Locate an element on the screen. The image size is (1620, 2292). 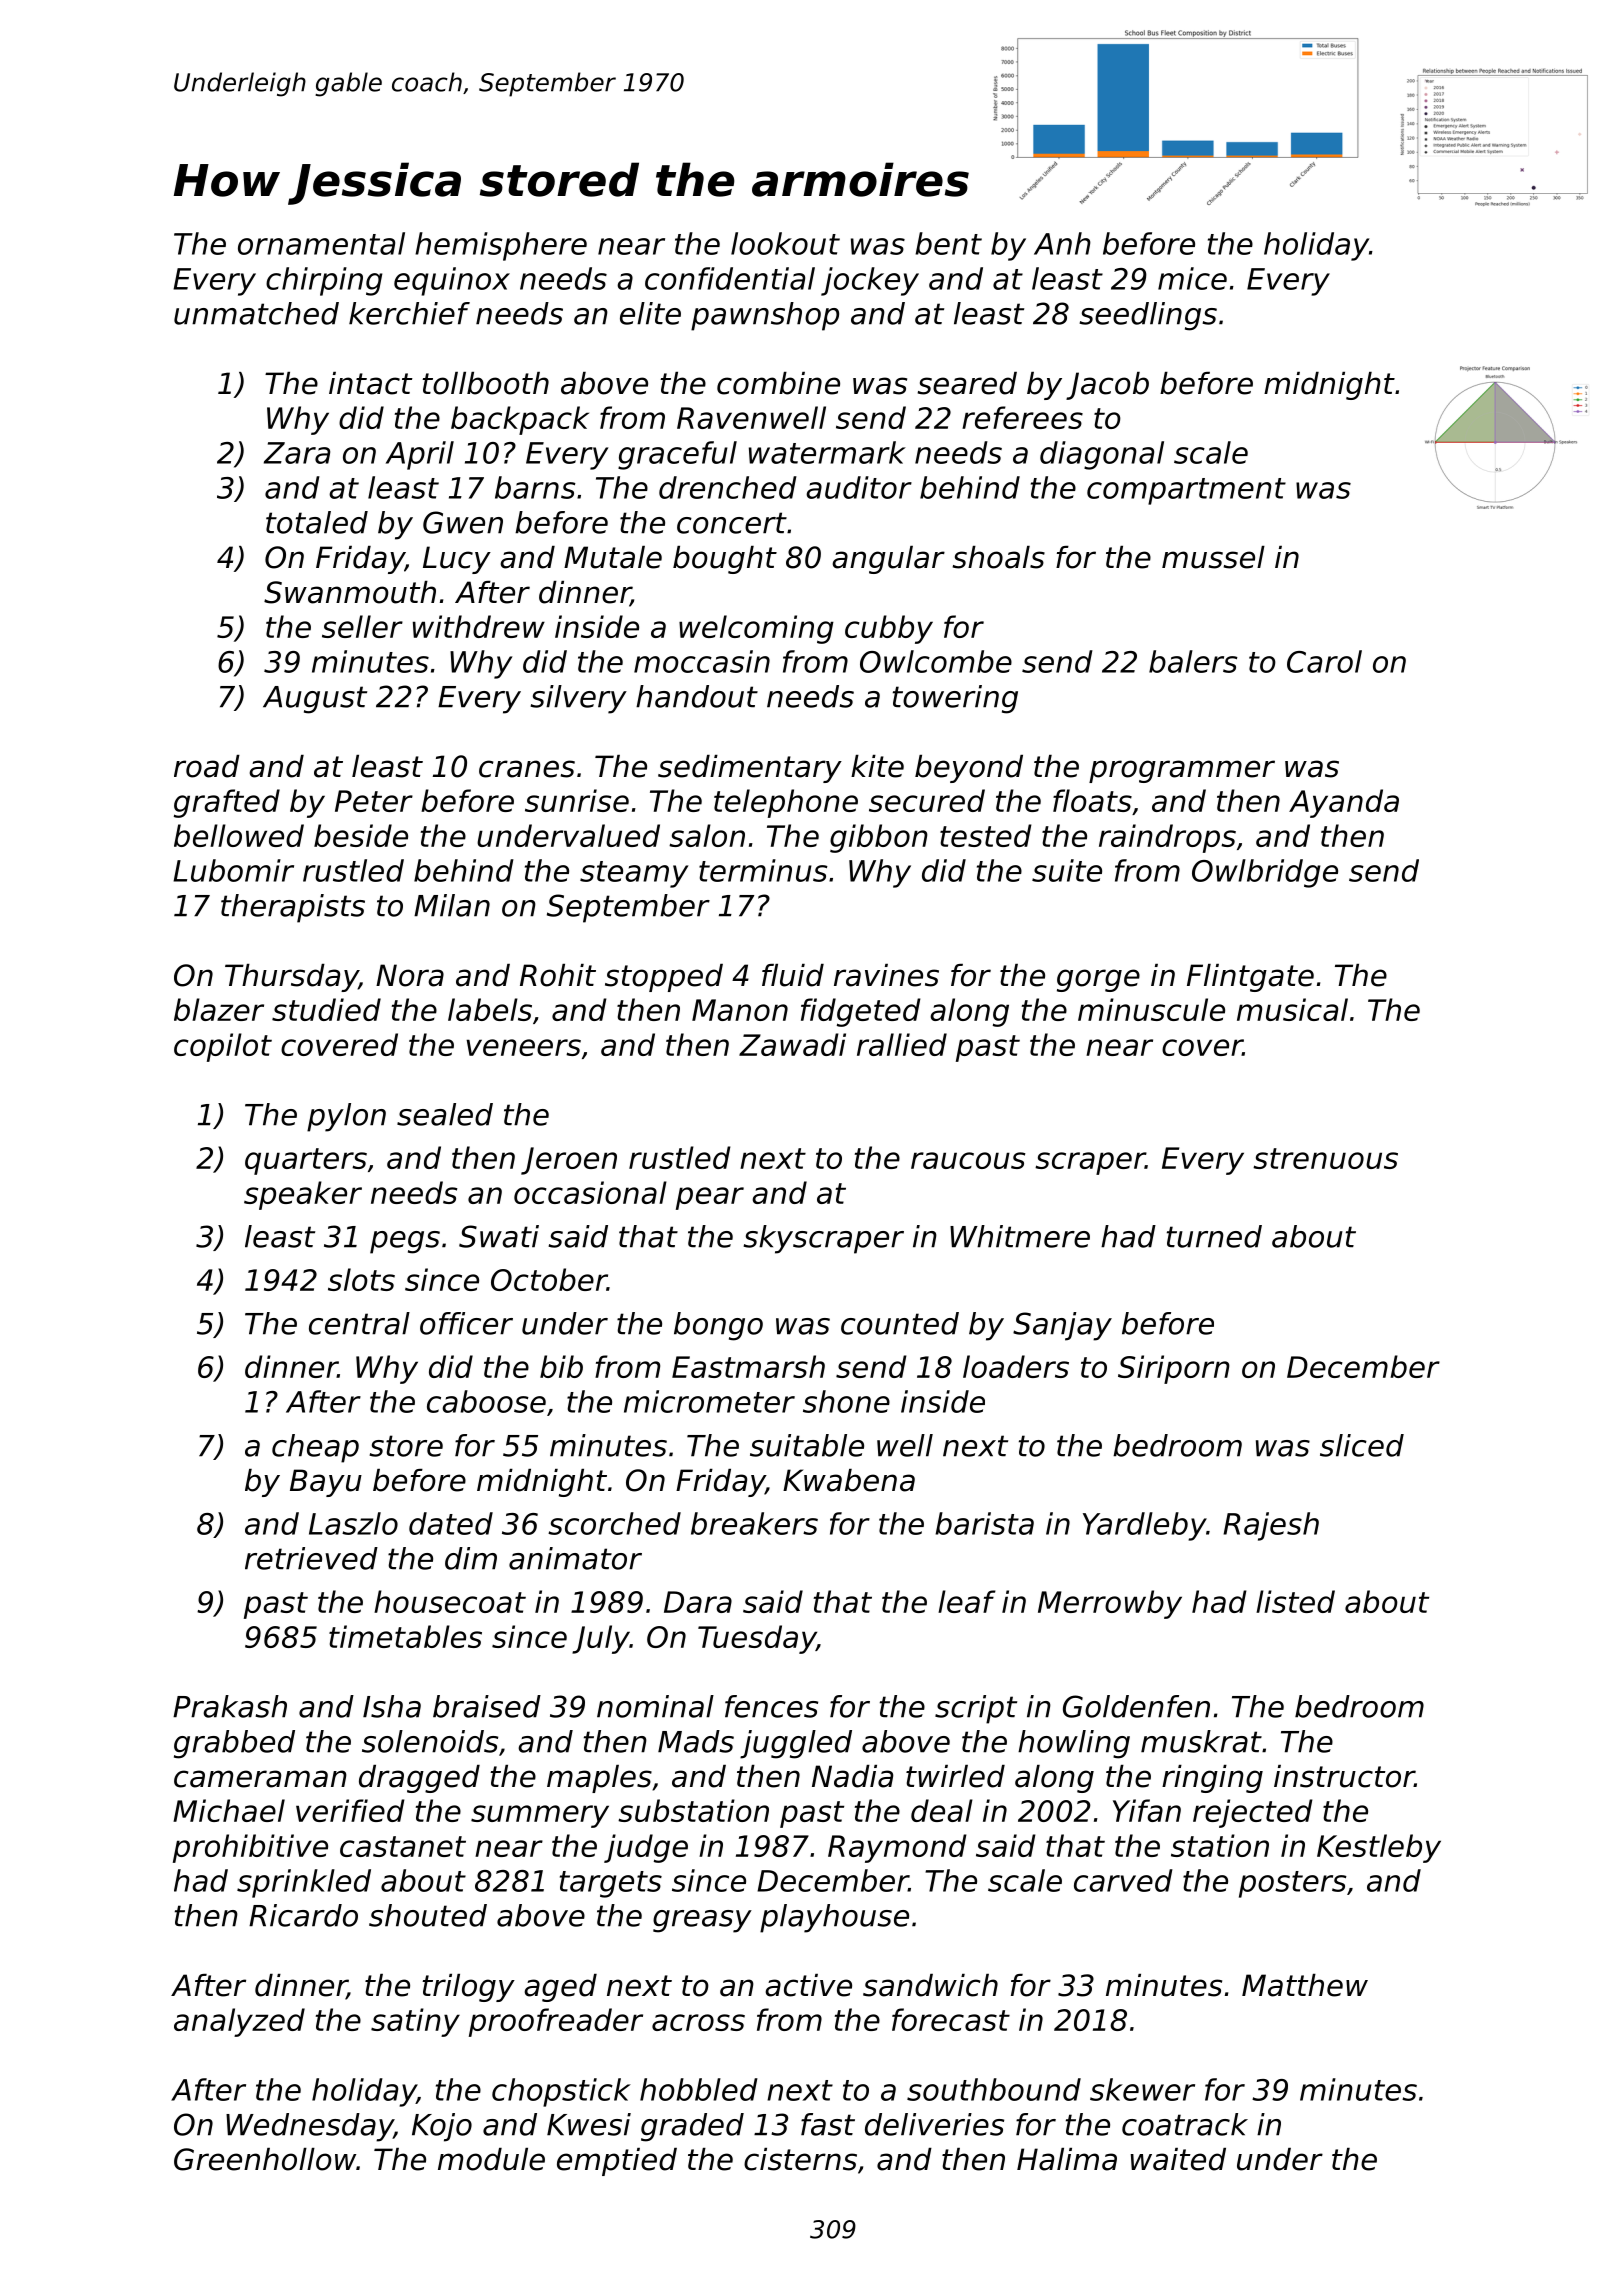
waited is located at coordinates (1178, 2159).
